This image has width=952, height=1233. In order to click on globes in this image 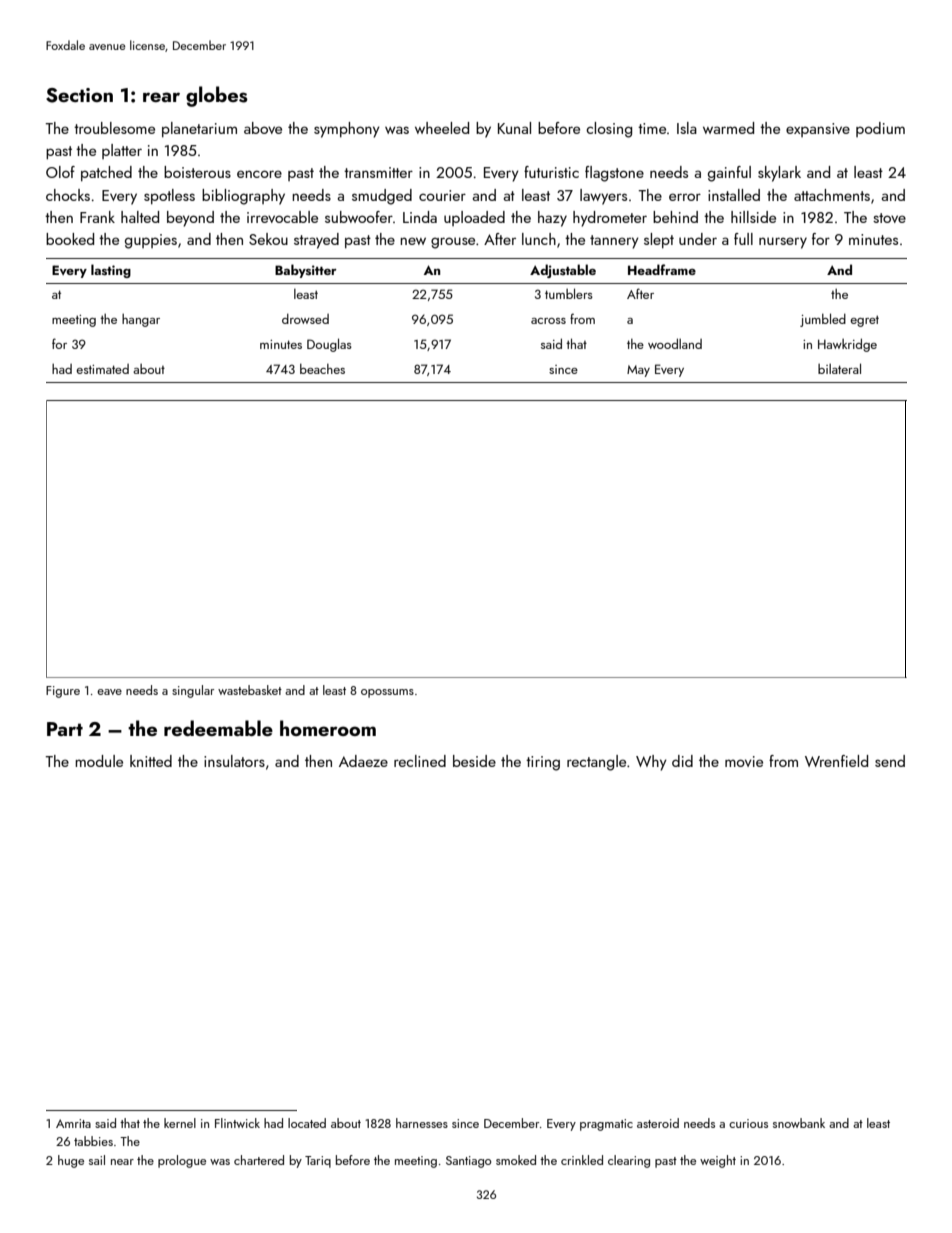, I will do `click(217, 96)`.
